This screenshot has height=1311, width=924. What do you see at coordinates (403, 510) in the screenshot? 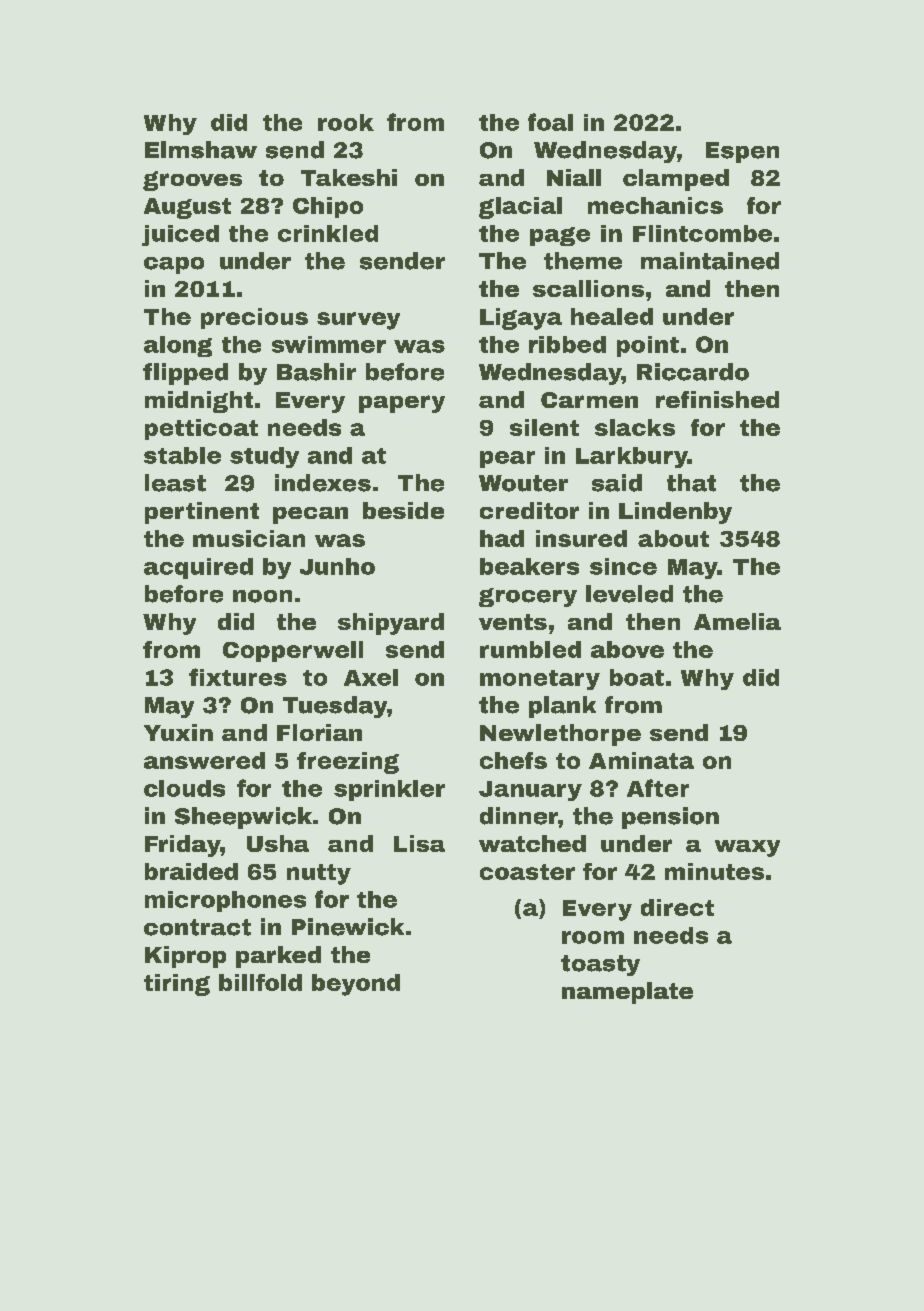
I see `beside` at bounding box center [403, 510].
